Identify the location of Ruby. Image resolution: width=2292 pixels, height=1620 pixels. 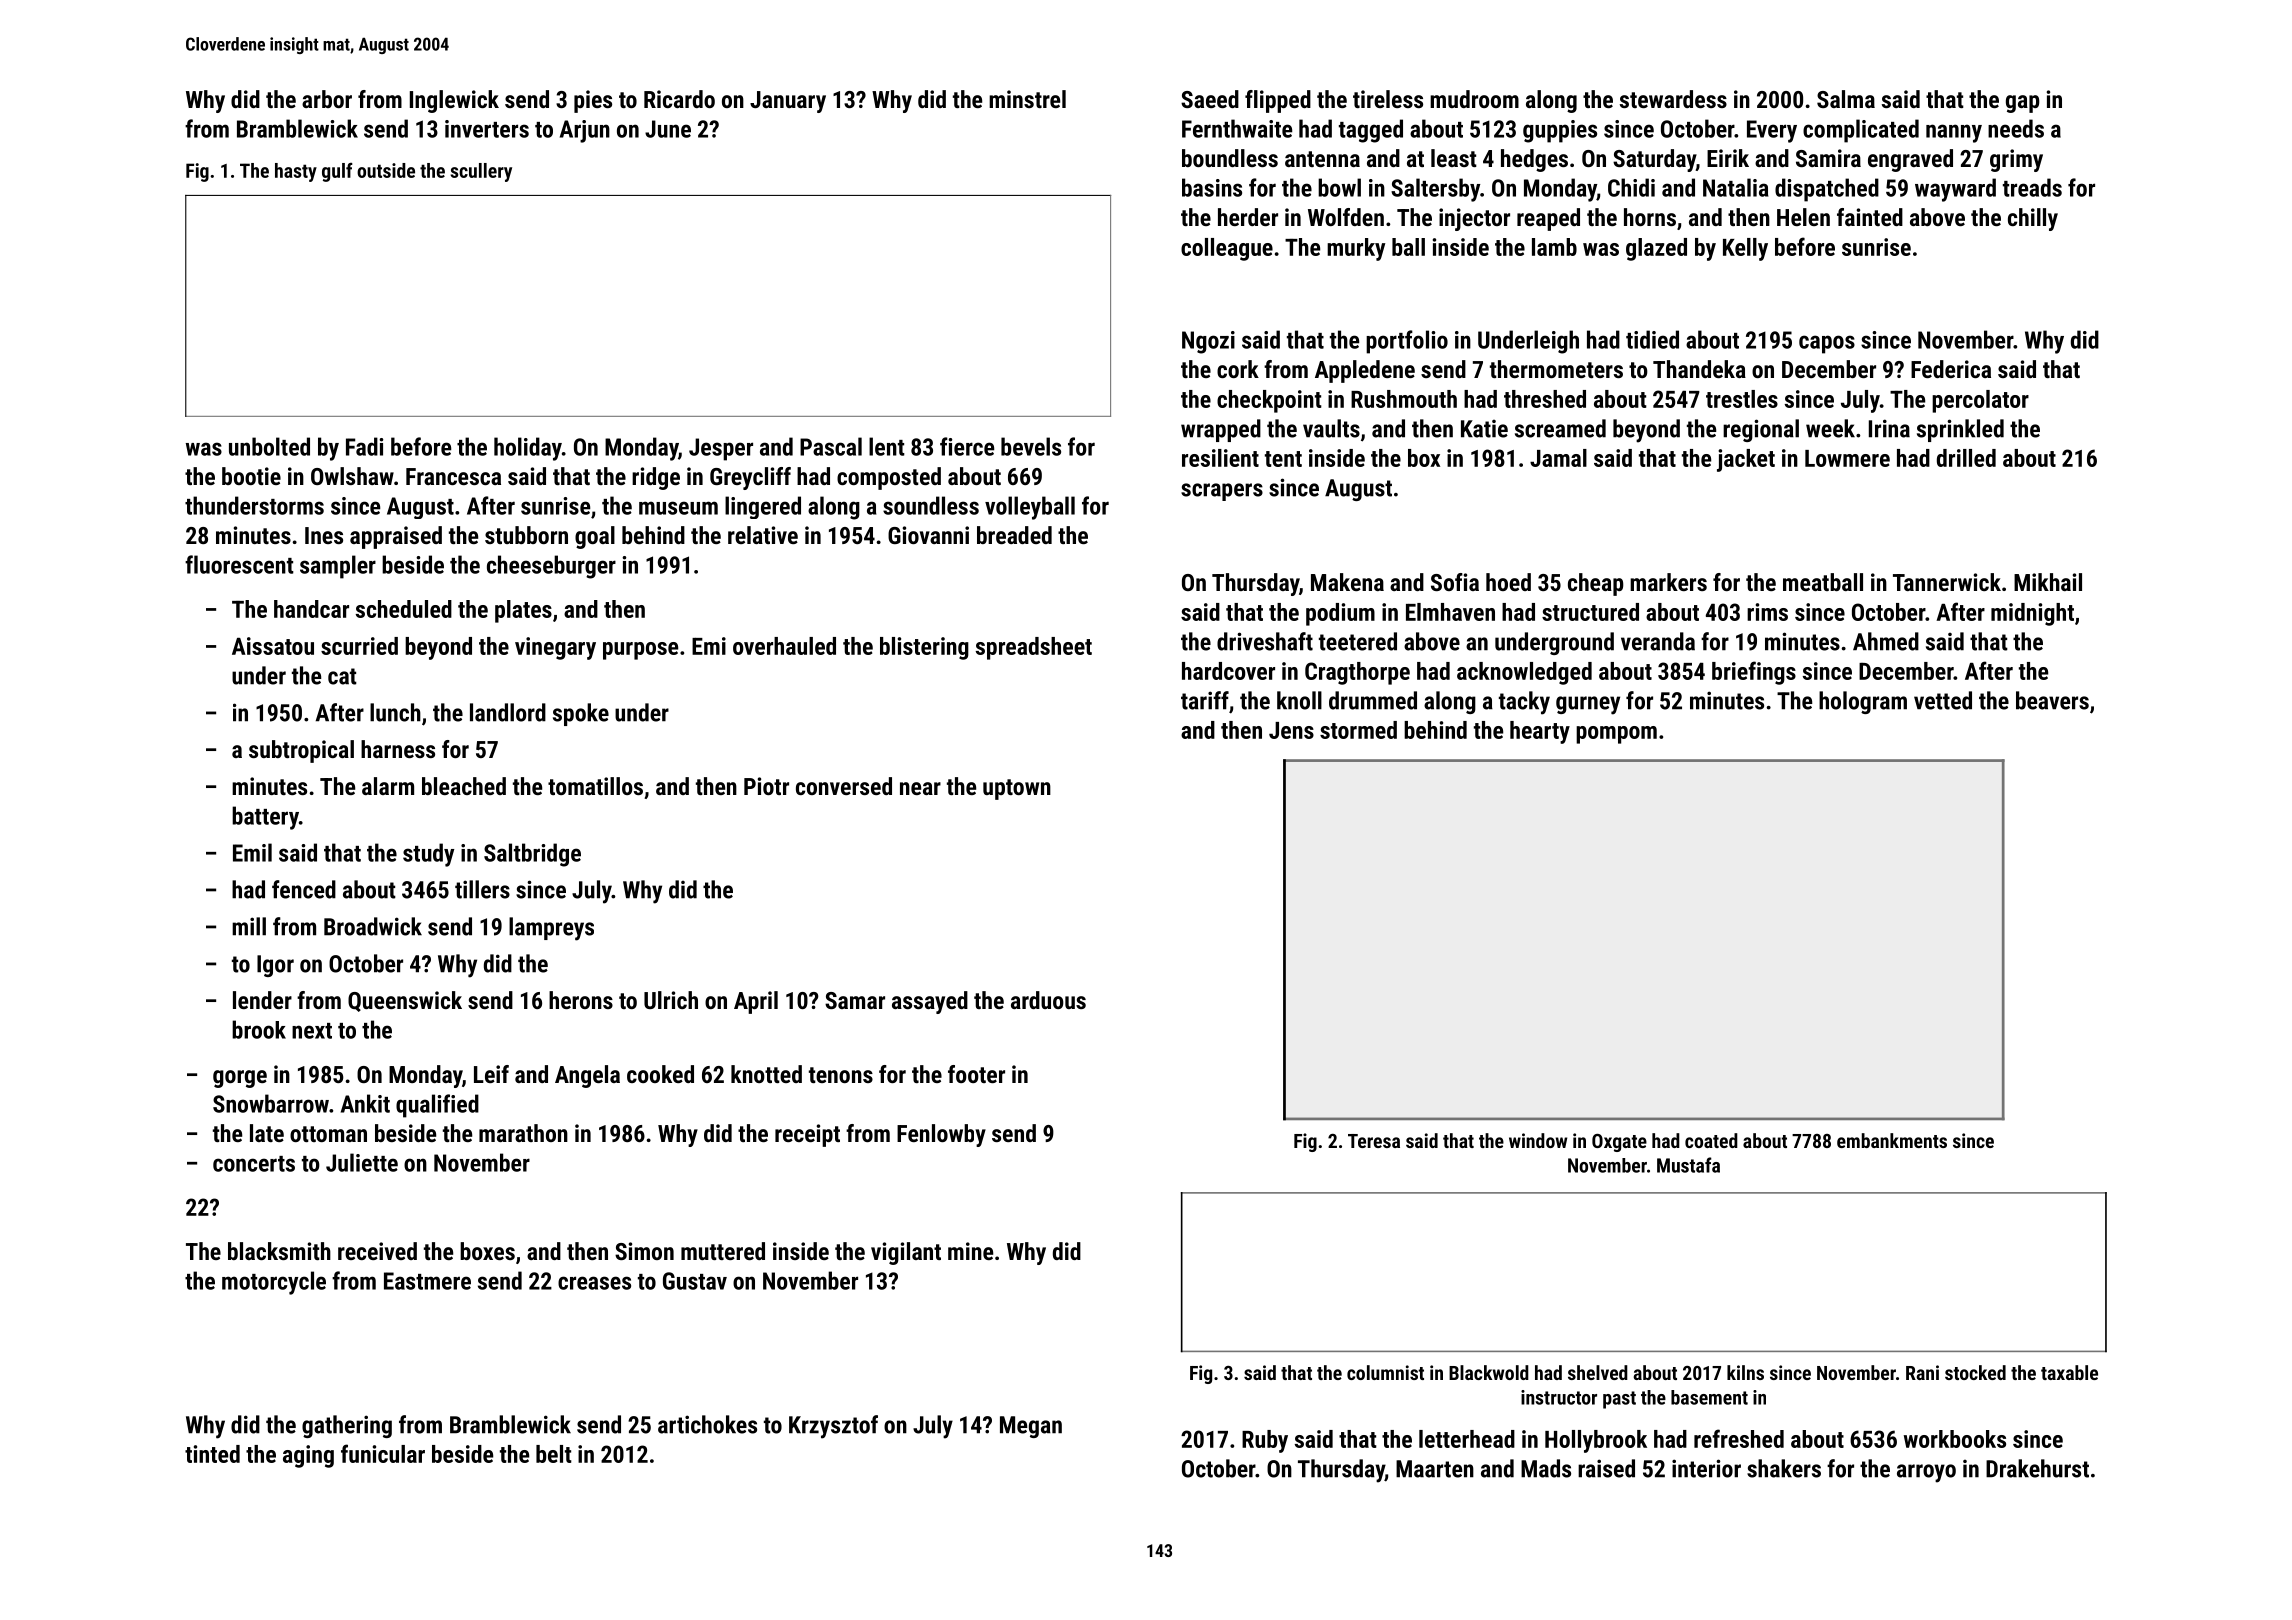
(1265, 1441).
